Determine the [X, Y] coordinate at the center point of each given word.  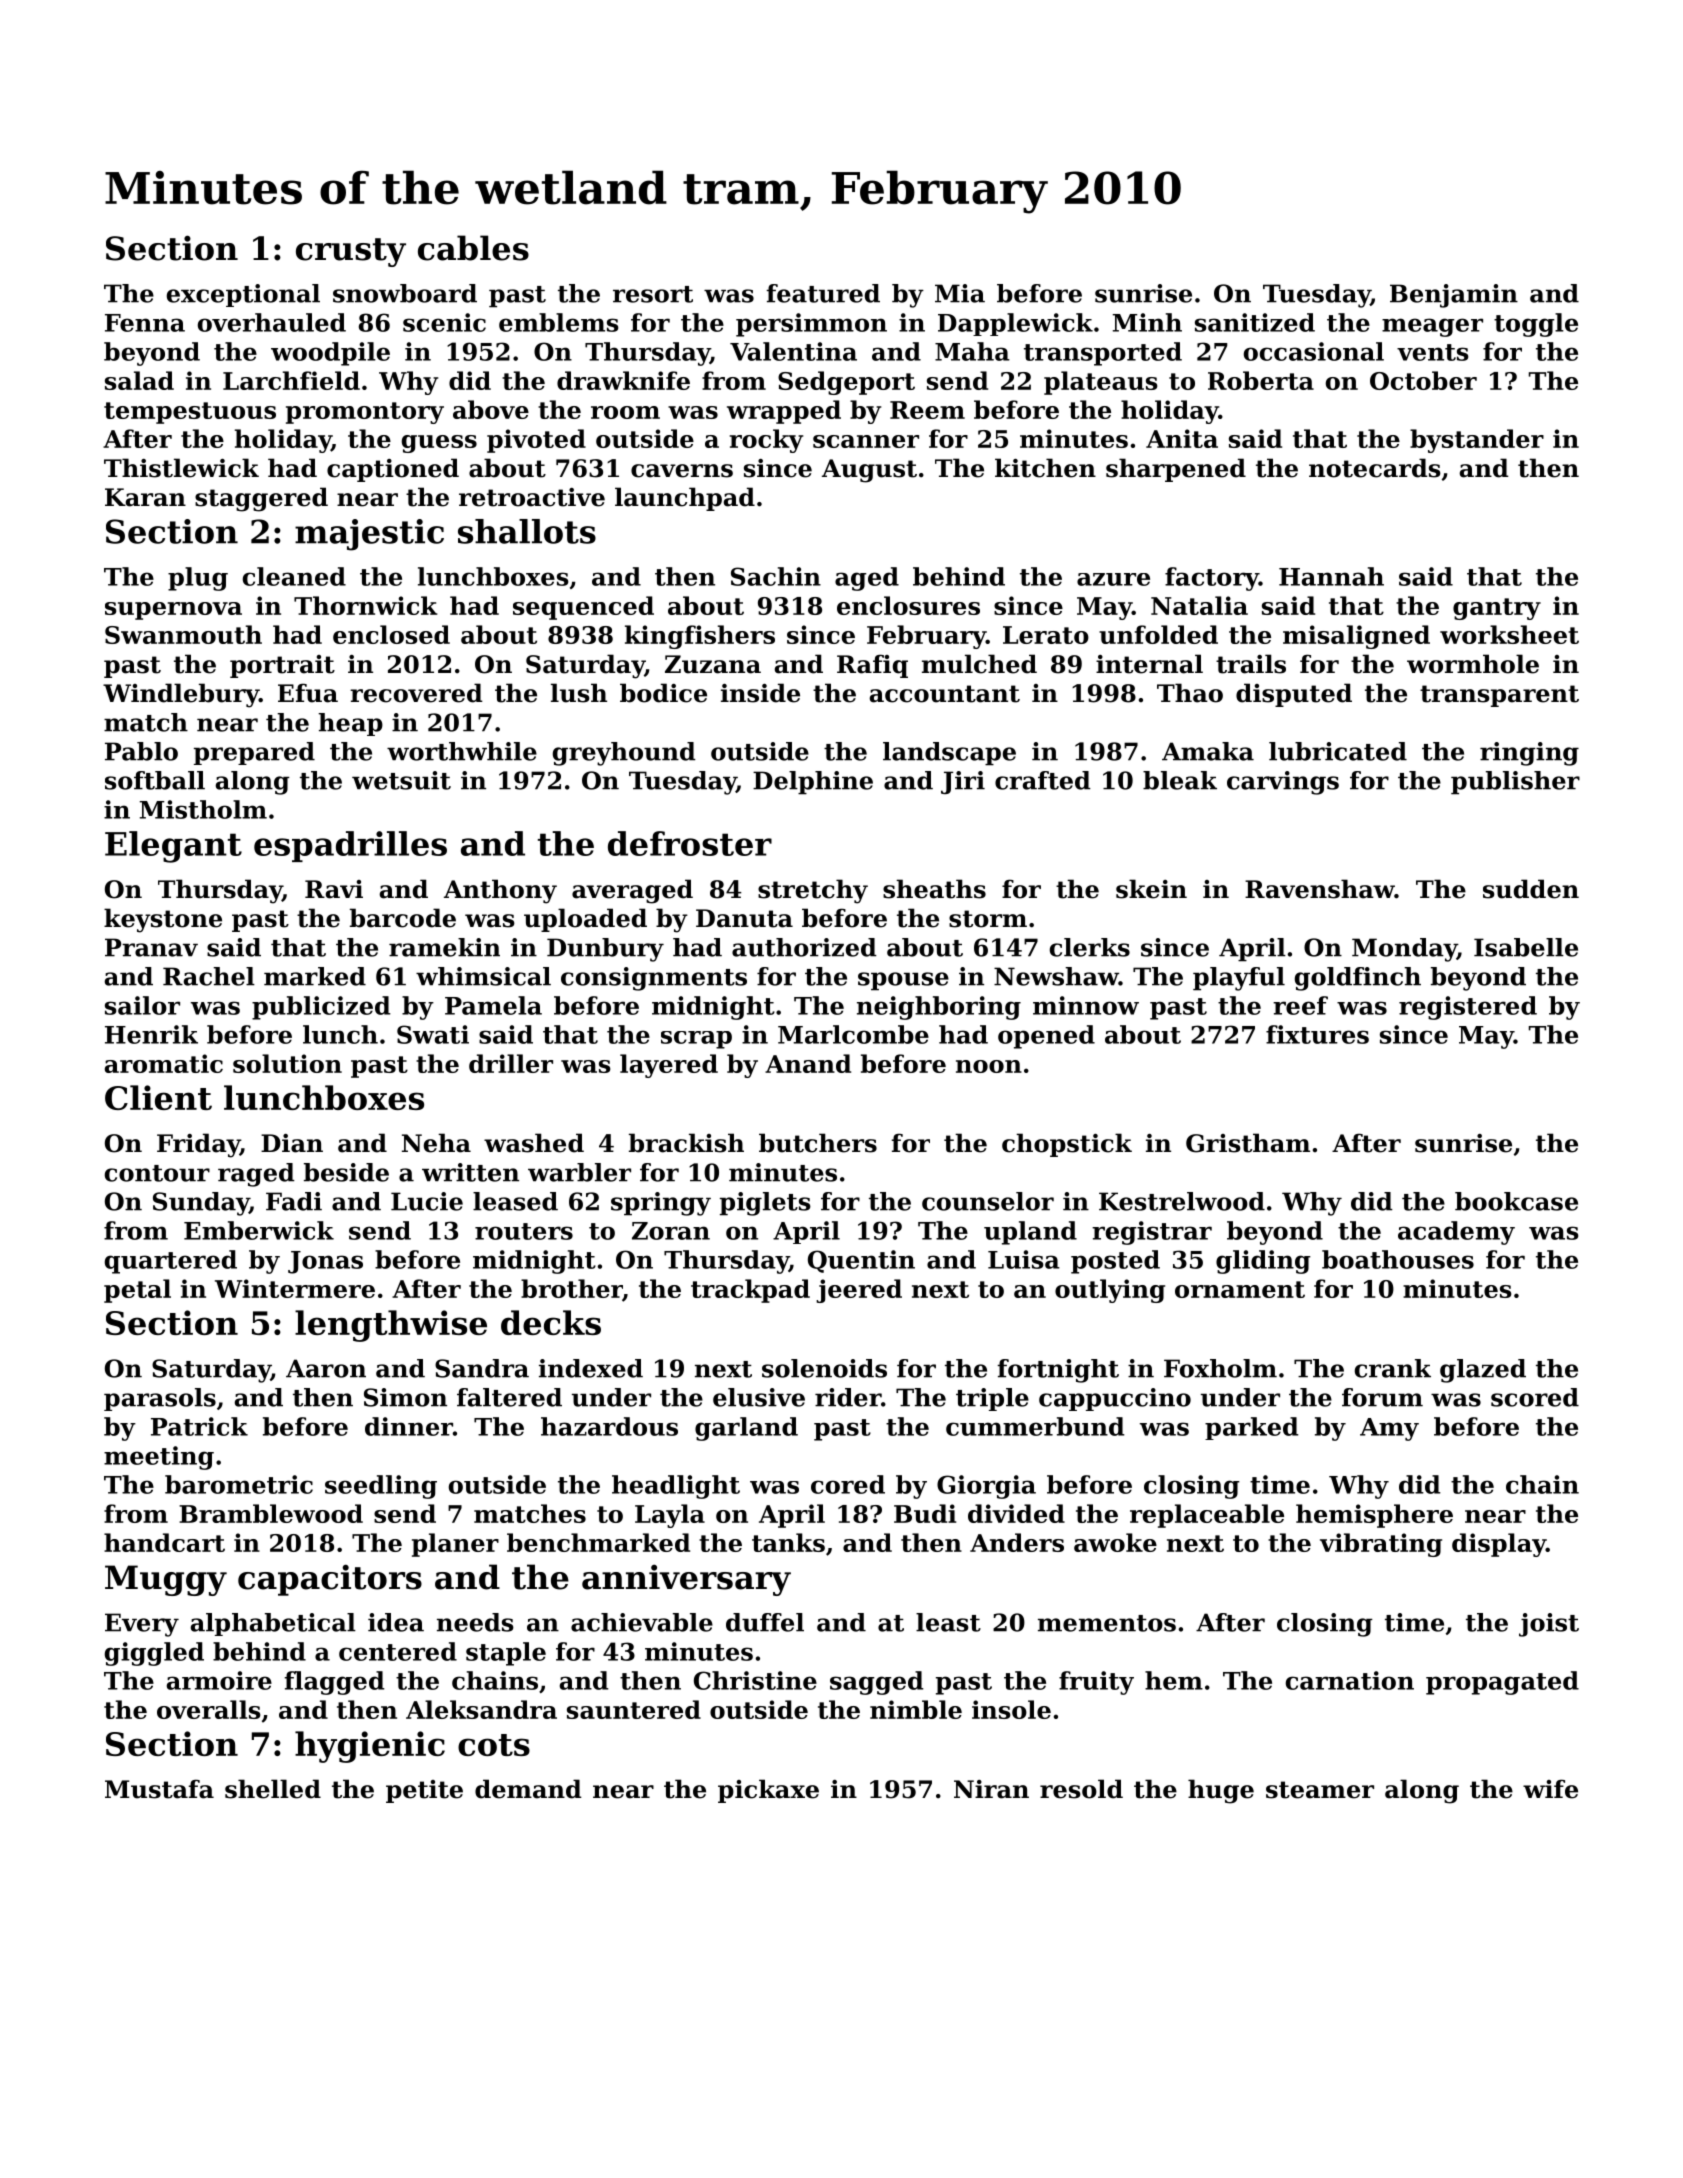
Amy [1389, 1429]
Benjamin [1454, 296]
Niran [991, 1789]
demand [528, 1789]
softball [155, 780]
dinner [409, 1426]
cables [473, 248]
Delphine [813, 783]
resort [653, 294]
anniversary [686, 1580]
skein [1151, 889]
